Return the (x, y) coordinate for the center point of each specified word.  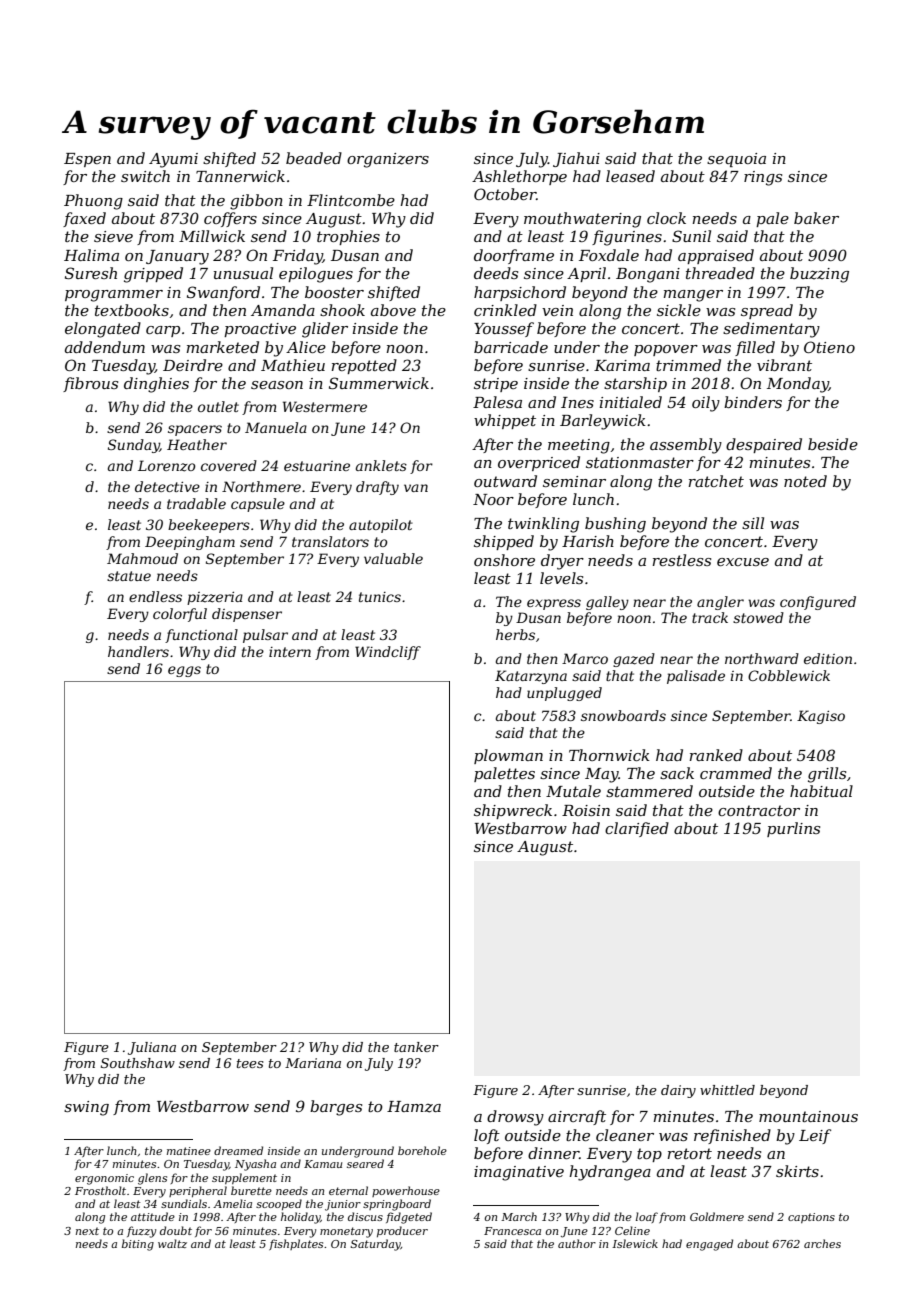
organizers (388, 160)
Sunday (134, 446)
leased (630, 176)
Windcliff (388, 653)
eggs (184, 671)
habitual (821, 791)
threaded (720, 273)
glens (152, 1179)
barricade (511, 347)
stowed (758, 617)
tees (250, 1063)
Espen (87, 160)
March (519, 1216)
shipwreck (513, 811)
